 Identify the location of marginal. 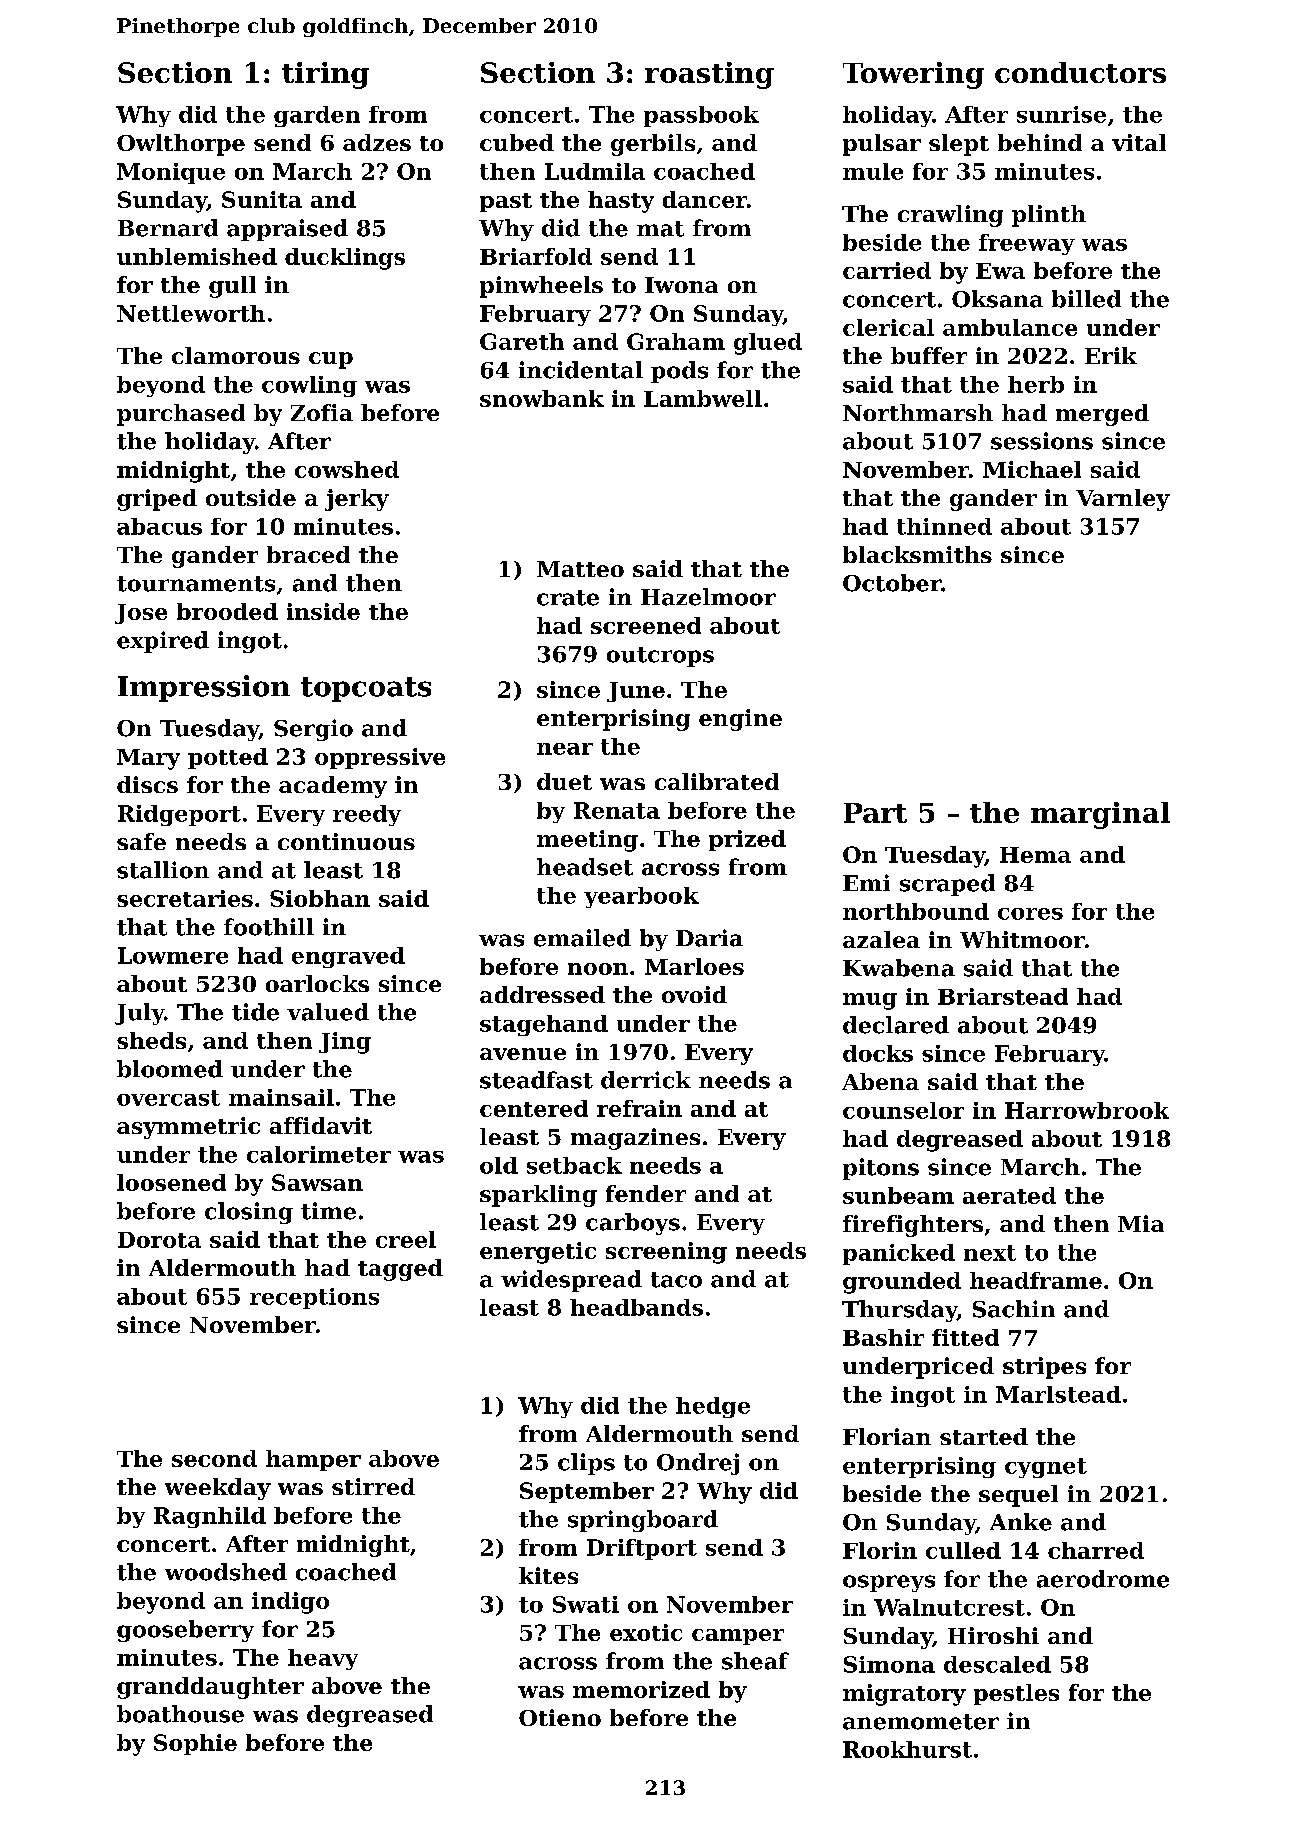
(1100, 815).
